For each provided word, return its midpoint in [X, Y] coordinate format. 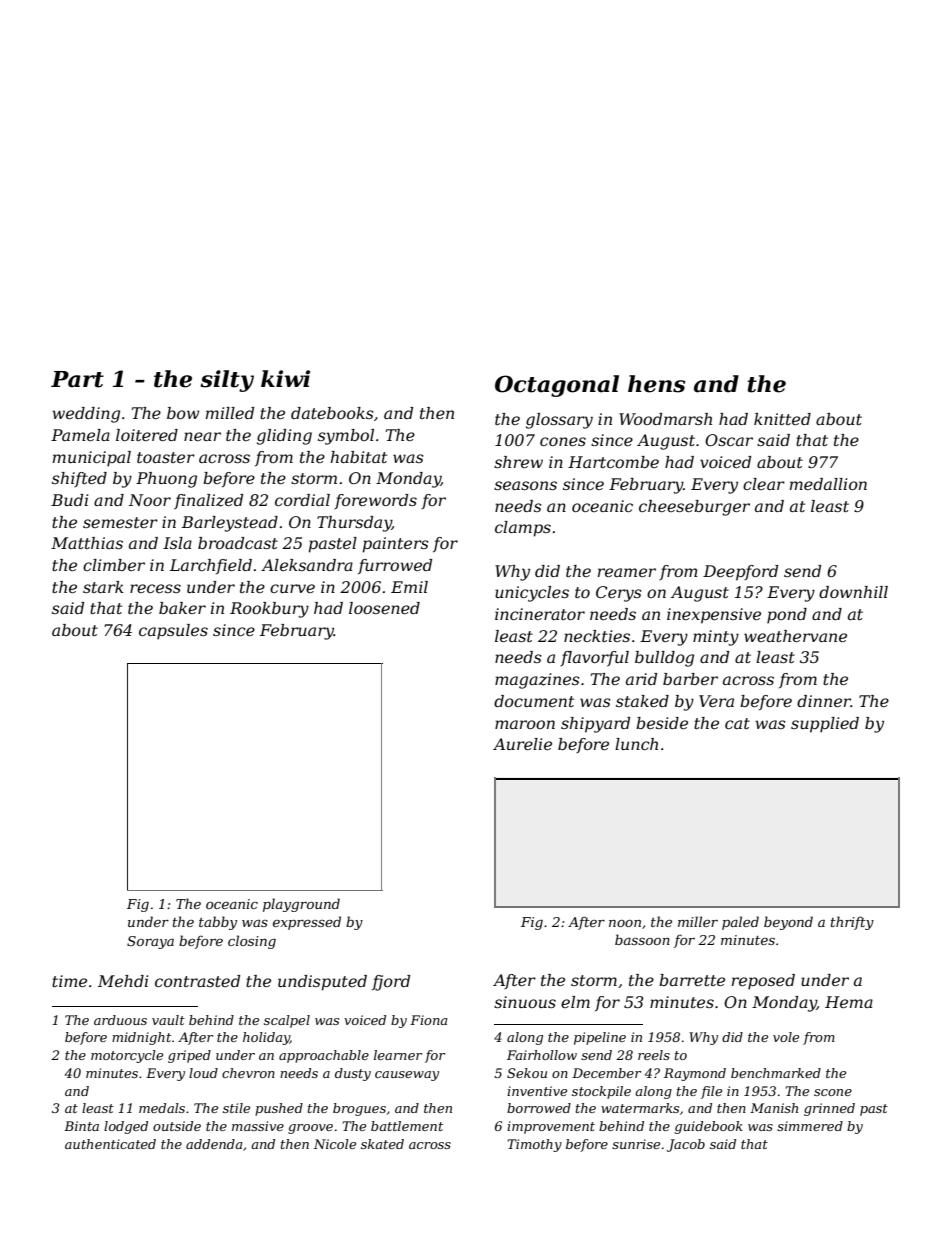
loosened [384, 608]
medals [162, 1108]
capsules [173, 632]
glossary [559, 421]
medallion [828, 484]
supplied [825, 725]
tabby [218, 923]
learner [398, 1055]
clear [764, 484]
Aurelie [522, 744]
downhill [853, 592]
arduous [120, 1020]
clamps [523, 529]
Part [77, 379]
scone [833, 1092]
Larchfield [211, 566]
